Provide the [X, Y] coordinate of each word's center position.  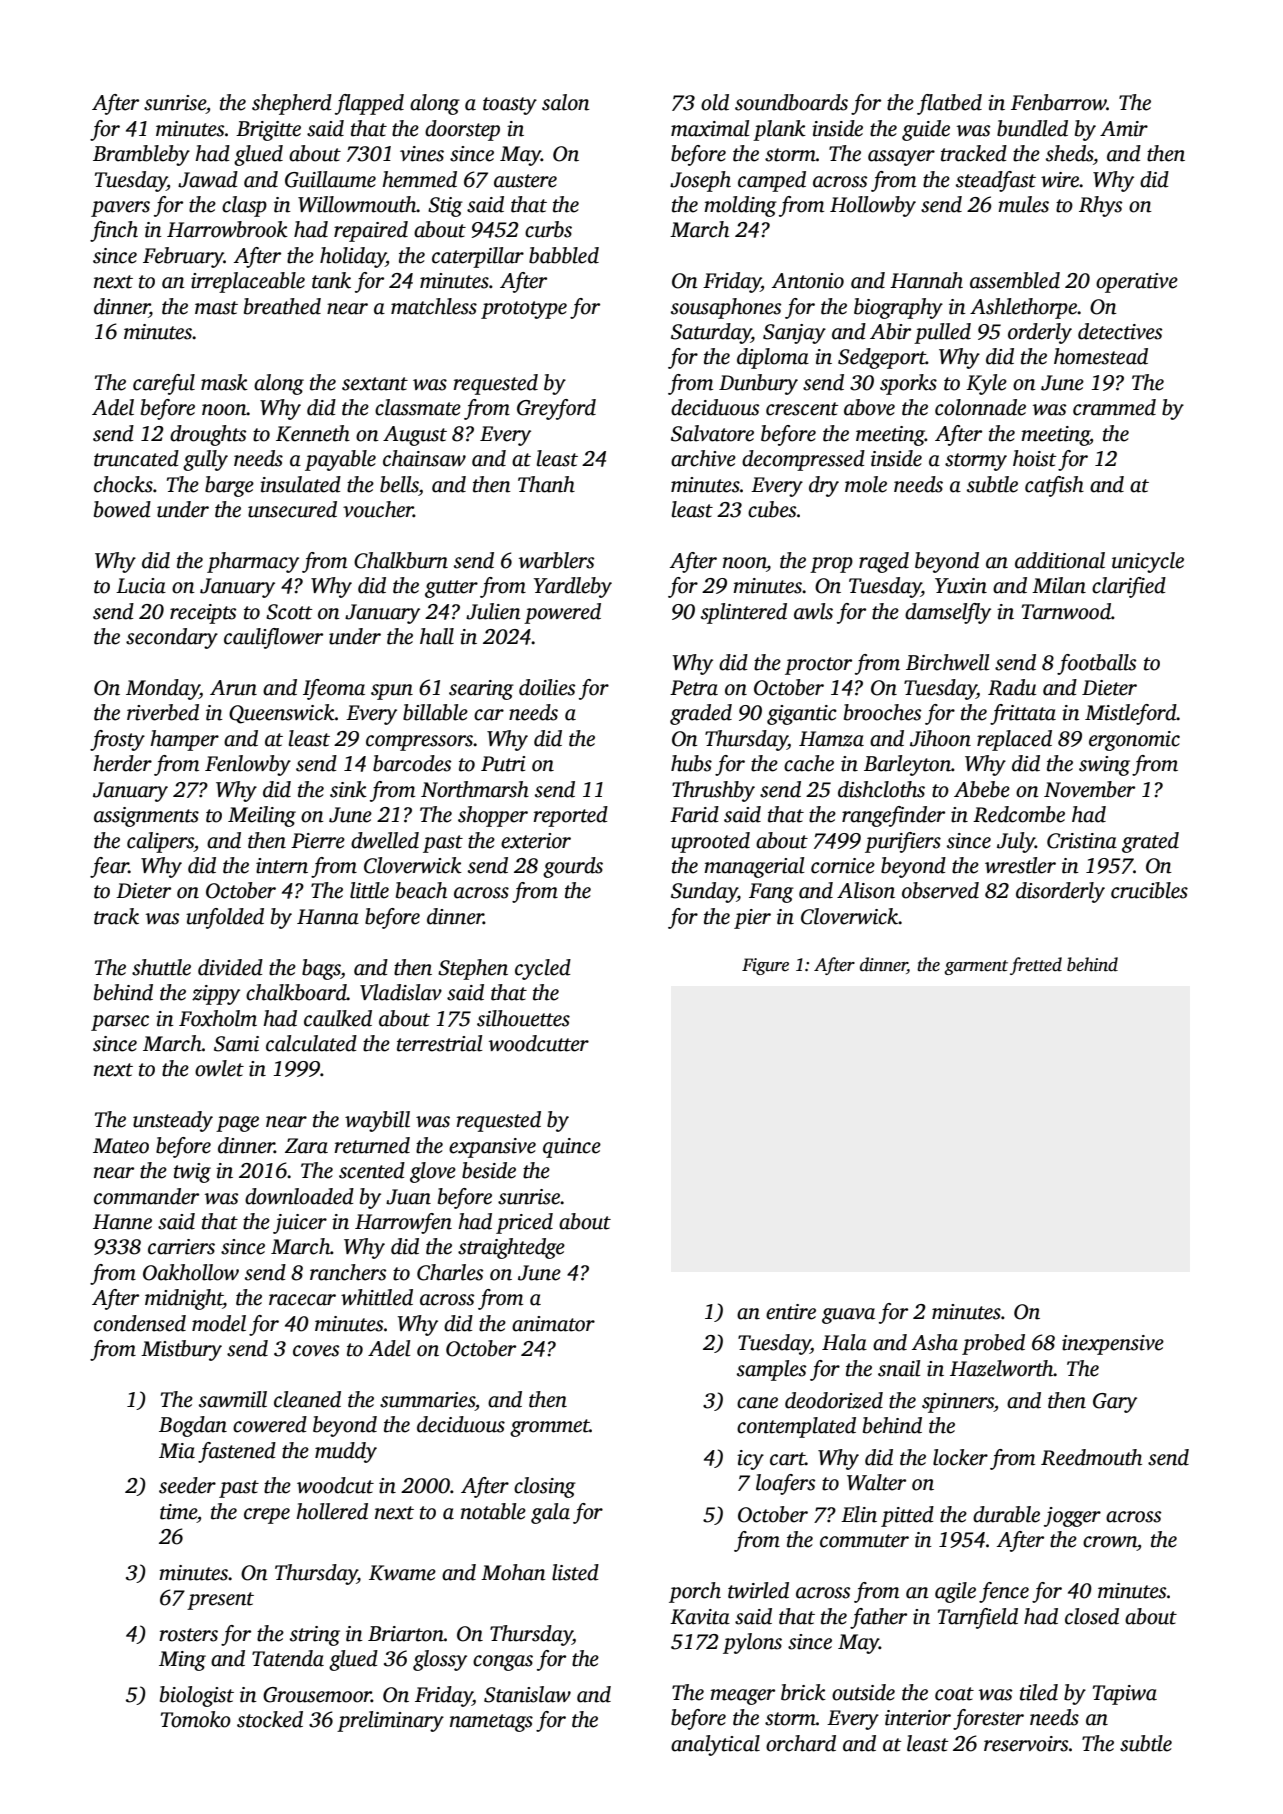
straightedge [511, 1248]
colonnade [980, 407]
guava [848, 1316]
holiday [353, 257]
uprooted [710, 842]
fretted [1036, 966]
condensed [140, 1323]
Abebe [982, 789]
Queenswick [282, 714]
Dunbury [758, 384]
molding [740, 206]
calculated [311, 1043]
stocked [270, 1719]
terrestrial [440, 1043]
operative [1137, 283]
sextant [375, 384]
